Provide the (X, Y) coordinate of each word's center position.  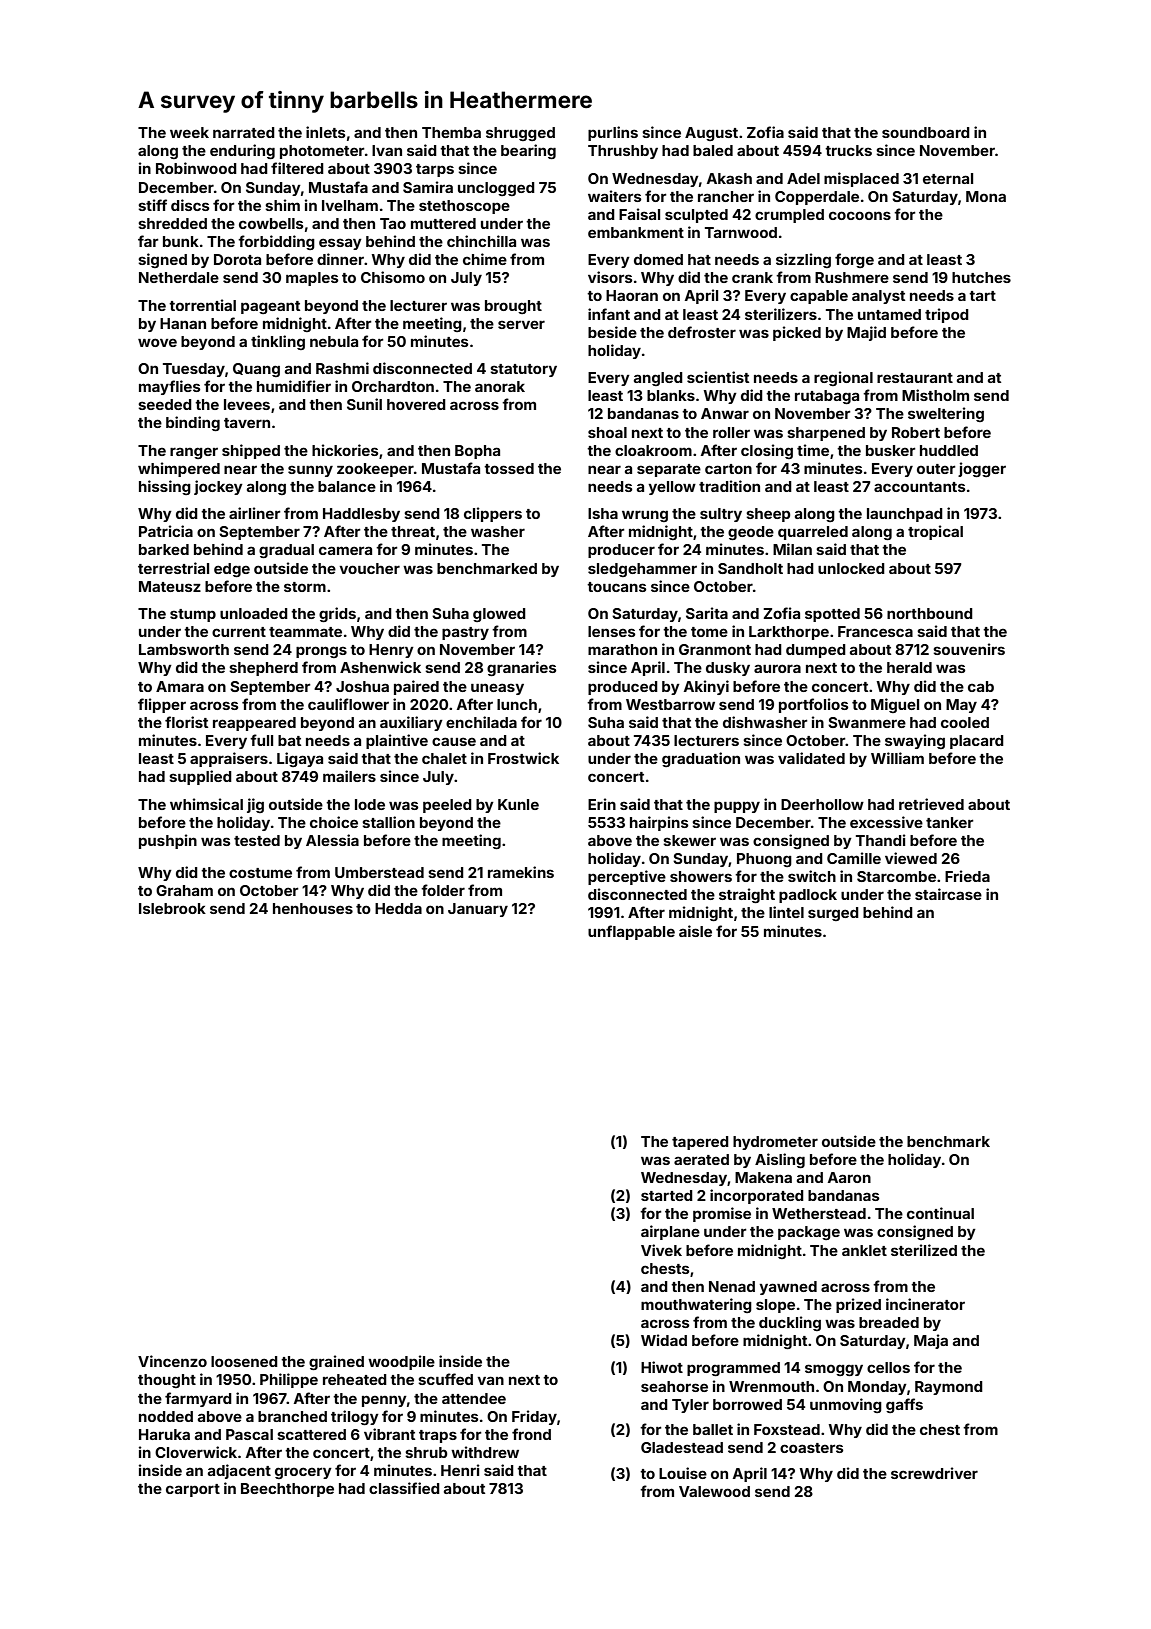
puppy (737, 807)
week (189, 132)
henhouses (313, 908)
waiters (615, 196)
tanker (950, 822)
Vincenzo (172, 1361)
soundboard (926, 132)
